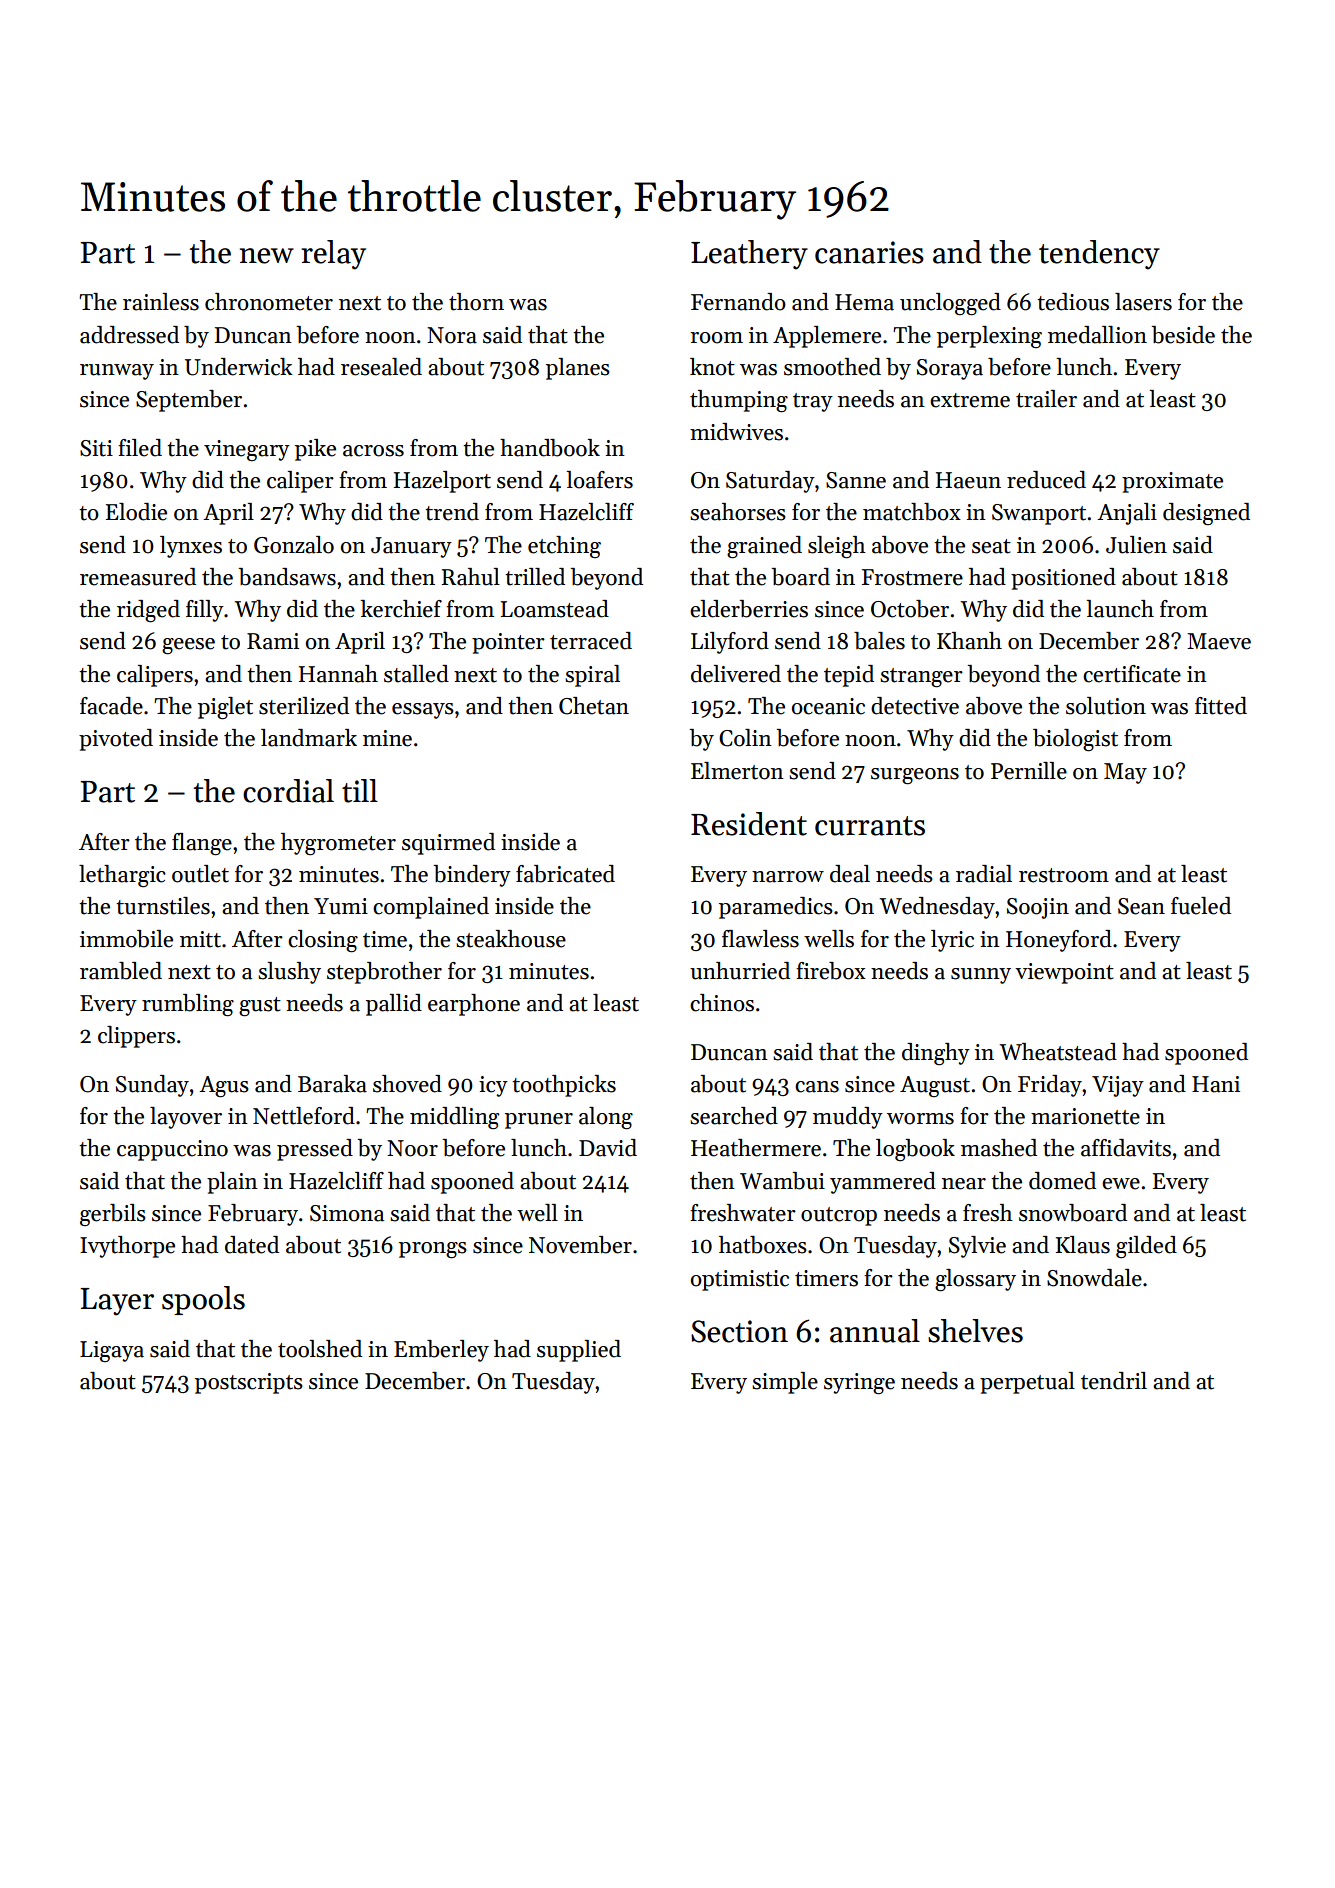 This screenshot has width=1335, height=1888. Describe the element at coordinates (269, 302) in the screenshot. I see `chronometer` at that location.
